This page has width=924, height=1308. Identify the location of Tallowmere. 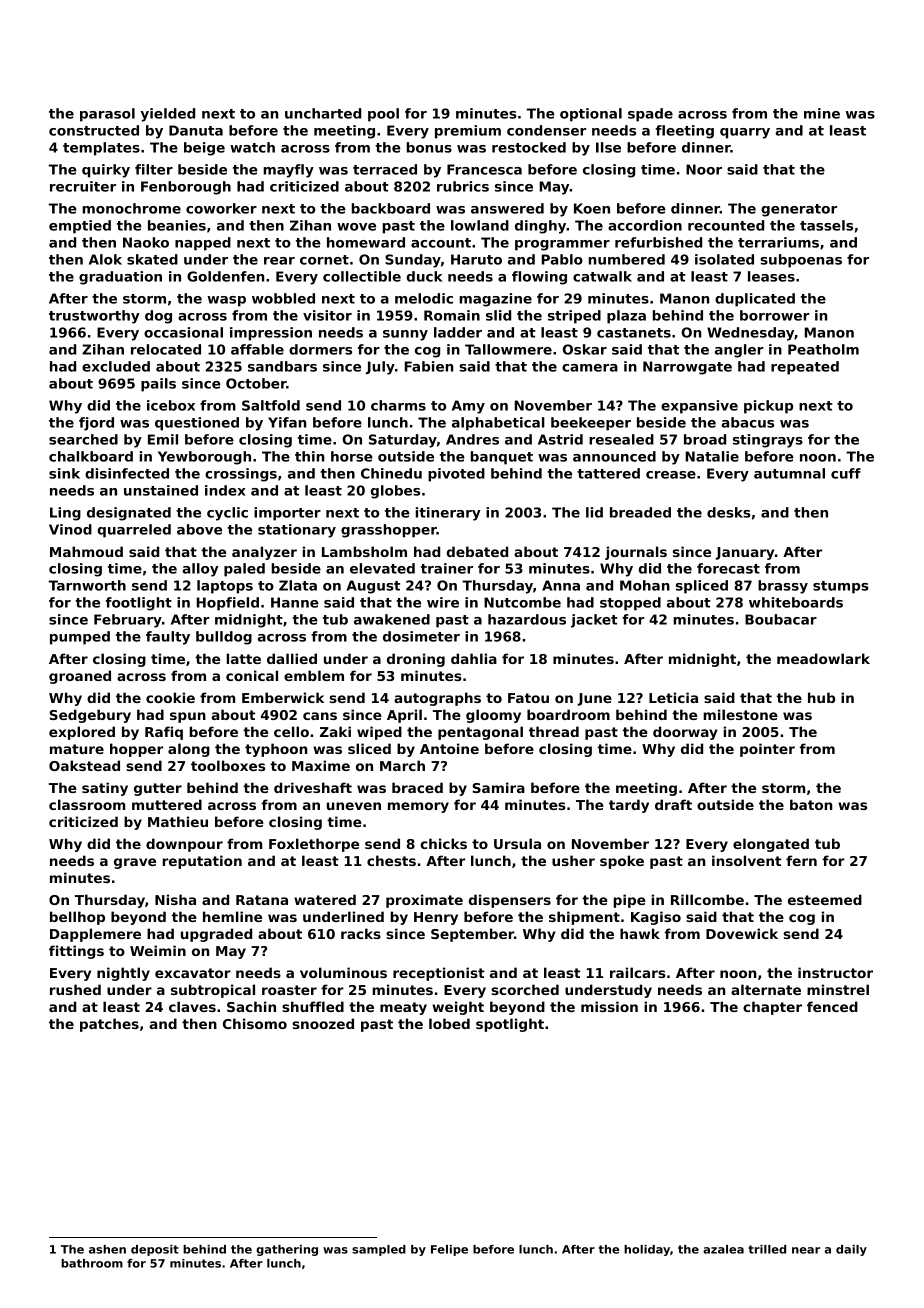
(508, 349).
